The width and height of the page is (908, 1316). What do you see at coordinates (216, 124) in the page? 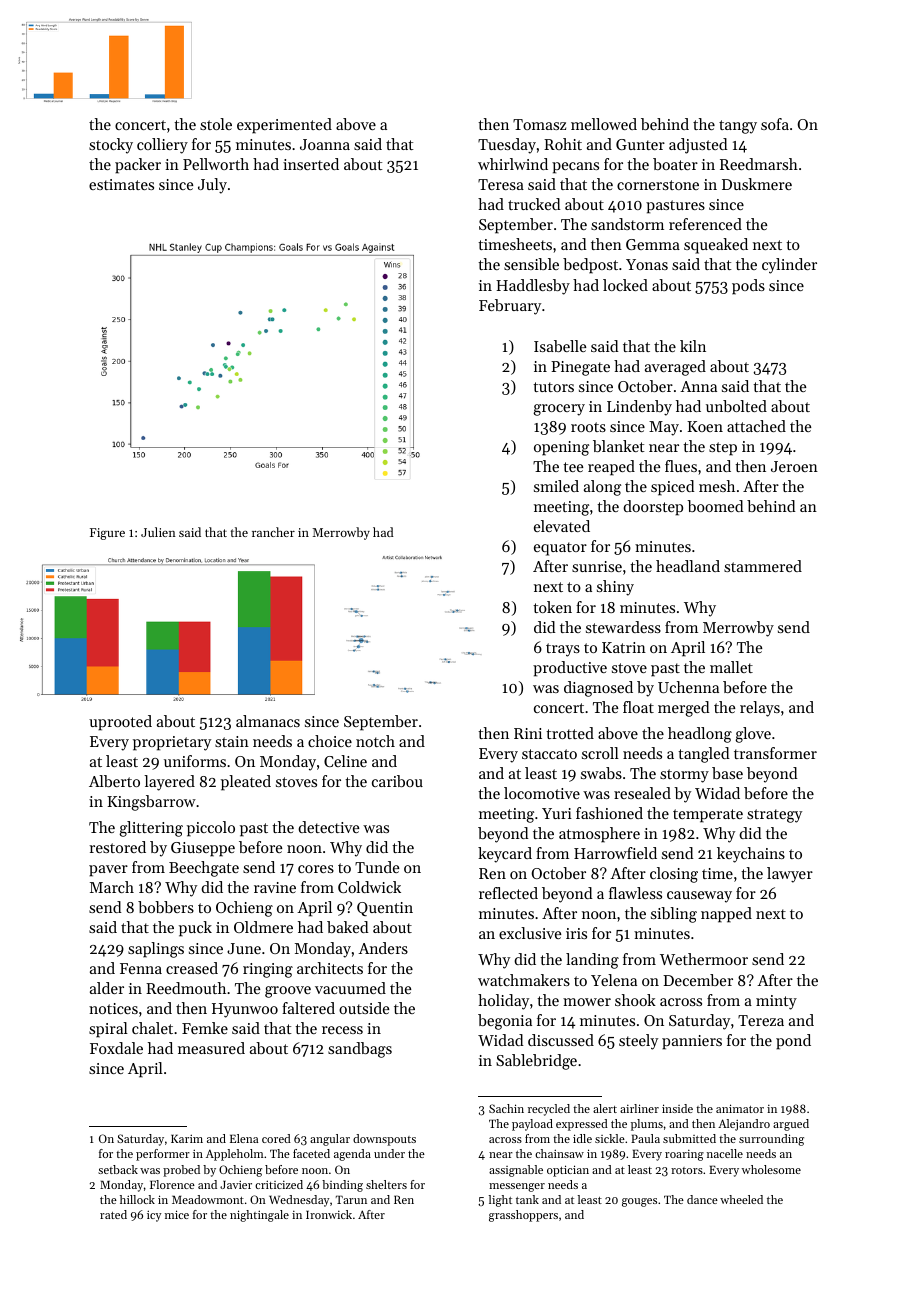
I see `stole` at bounding box center [216, 124].
